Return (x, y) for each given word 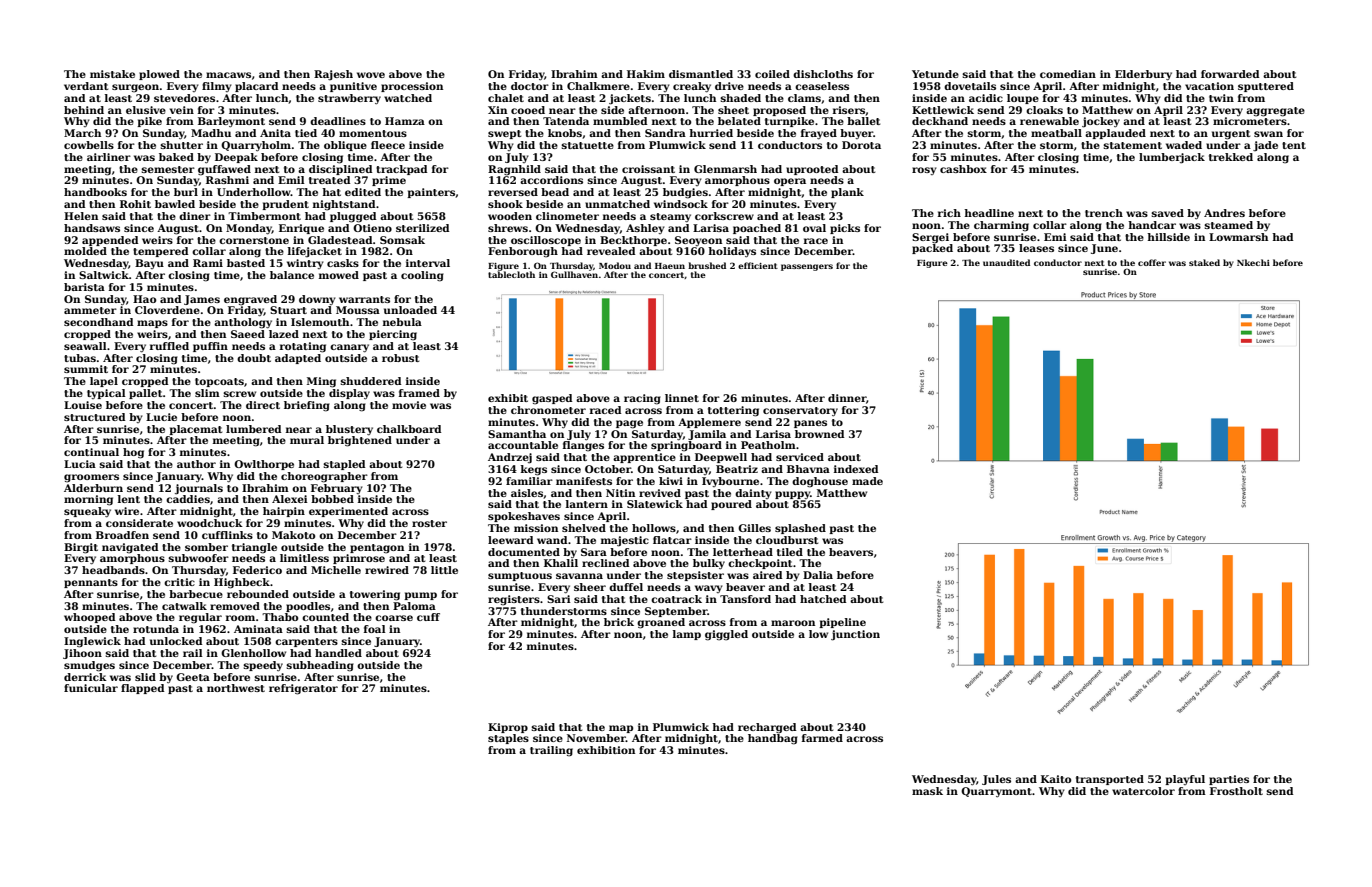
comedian (1068, 74)
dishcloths (823, 74)
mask (927, 791)
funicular (91, 688)
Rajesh (333, 75)
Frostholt (1236, 791)
